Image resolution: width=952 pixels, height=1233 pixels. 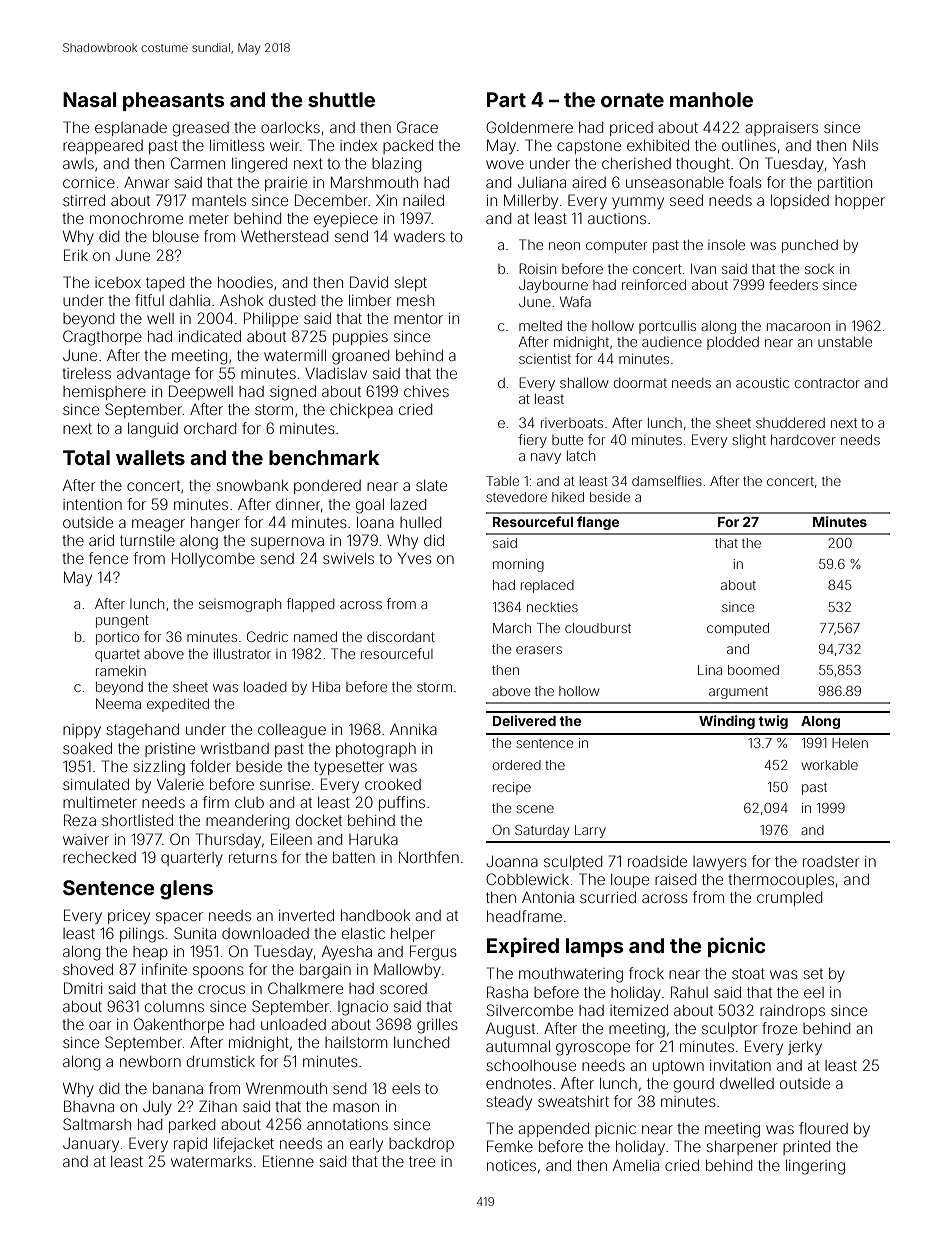 I want to click on shuttle, so click(x=341, y=99).
